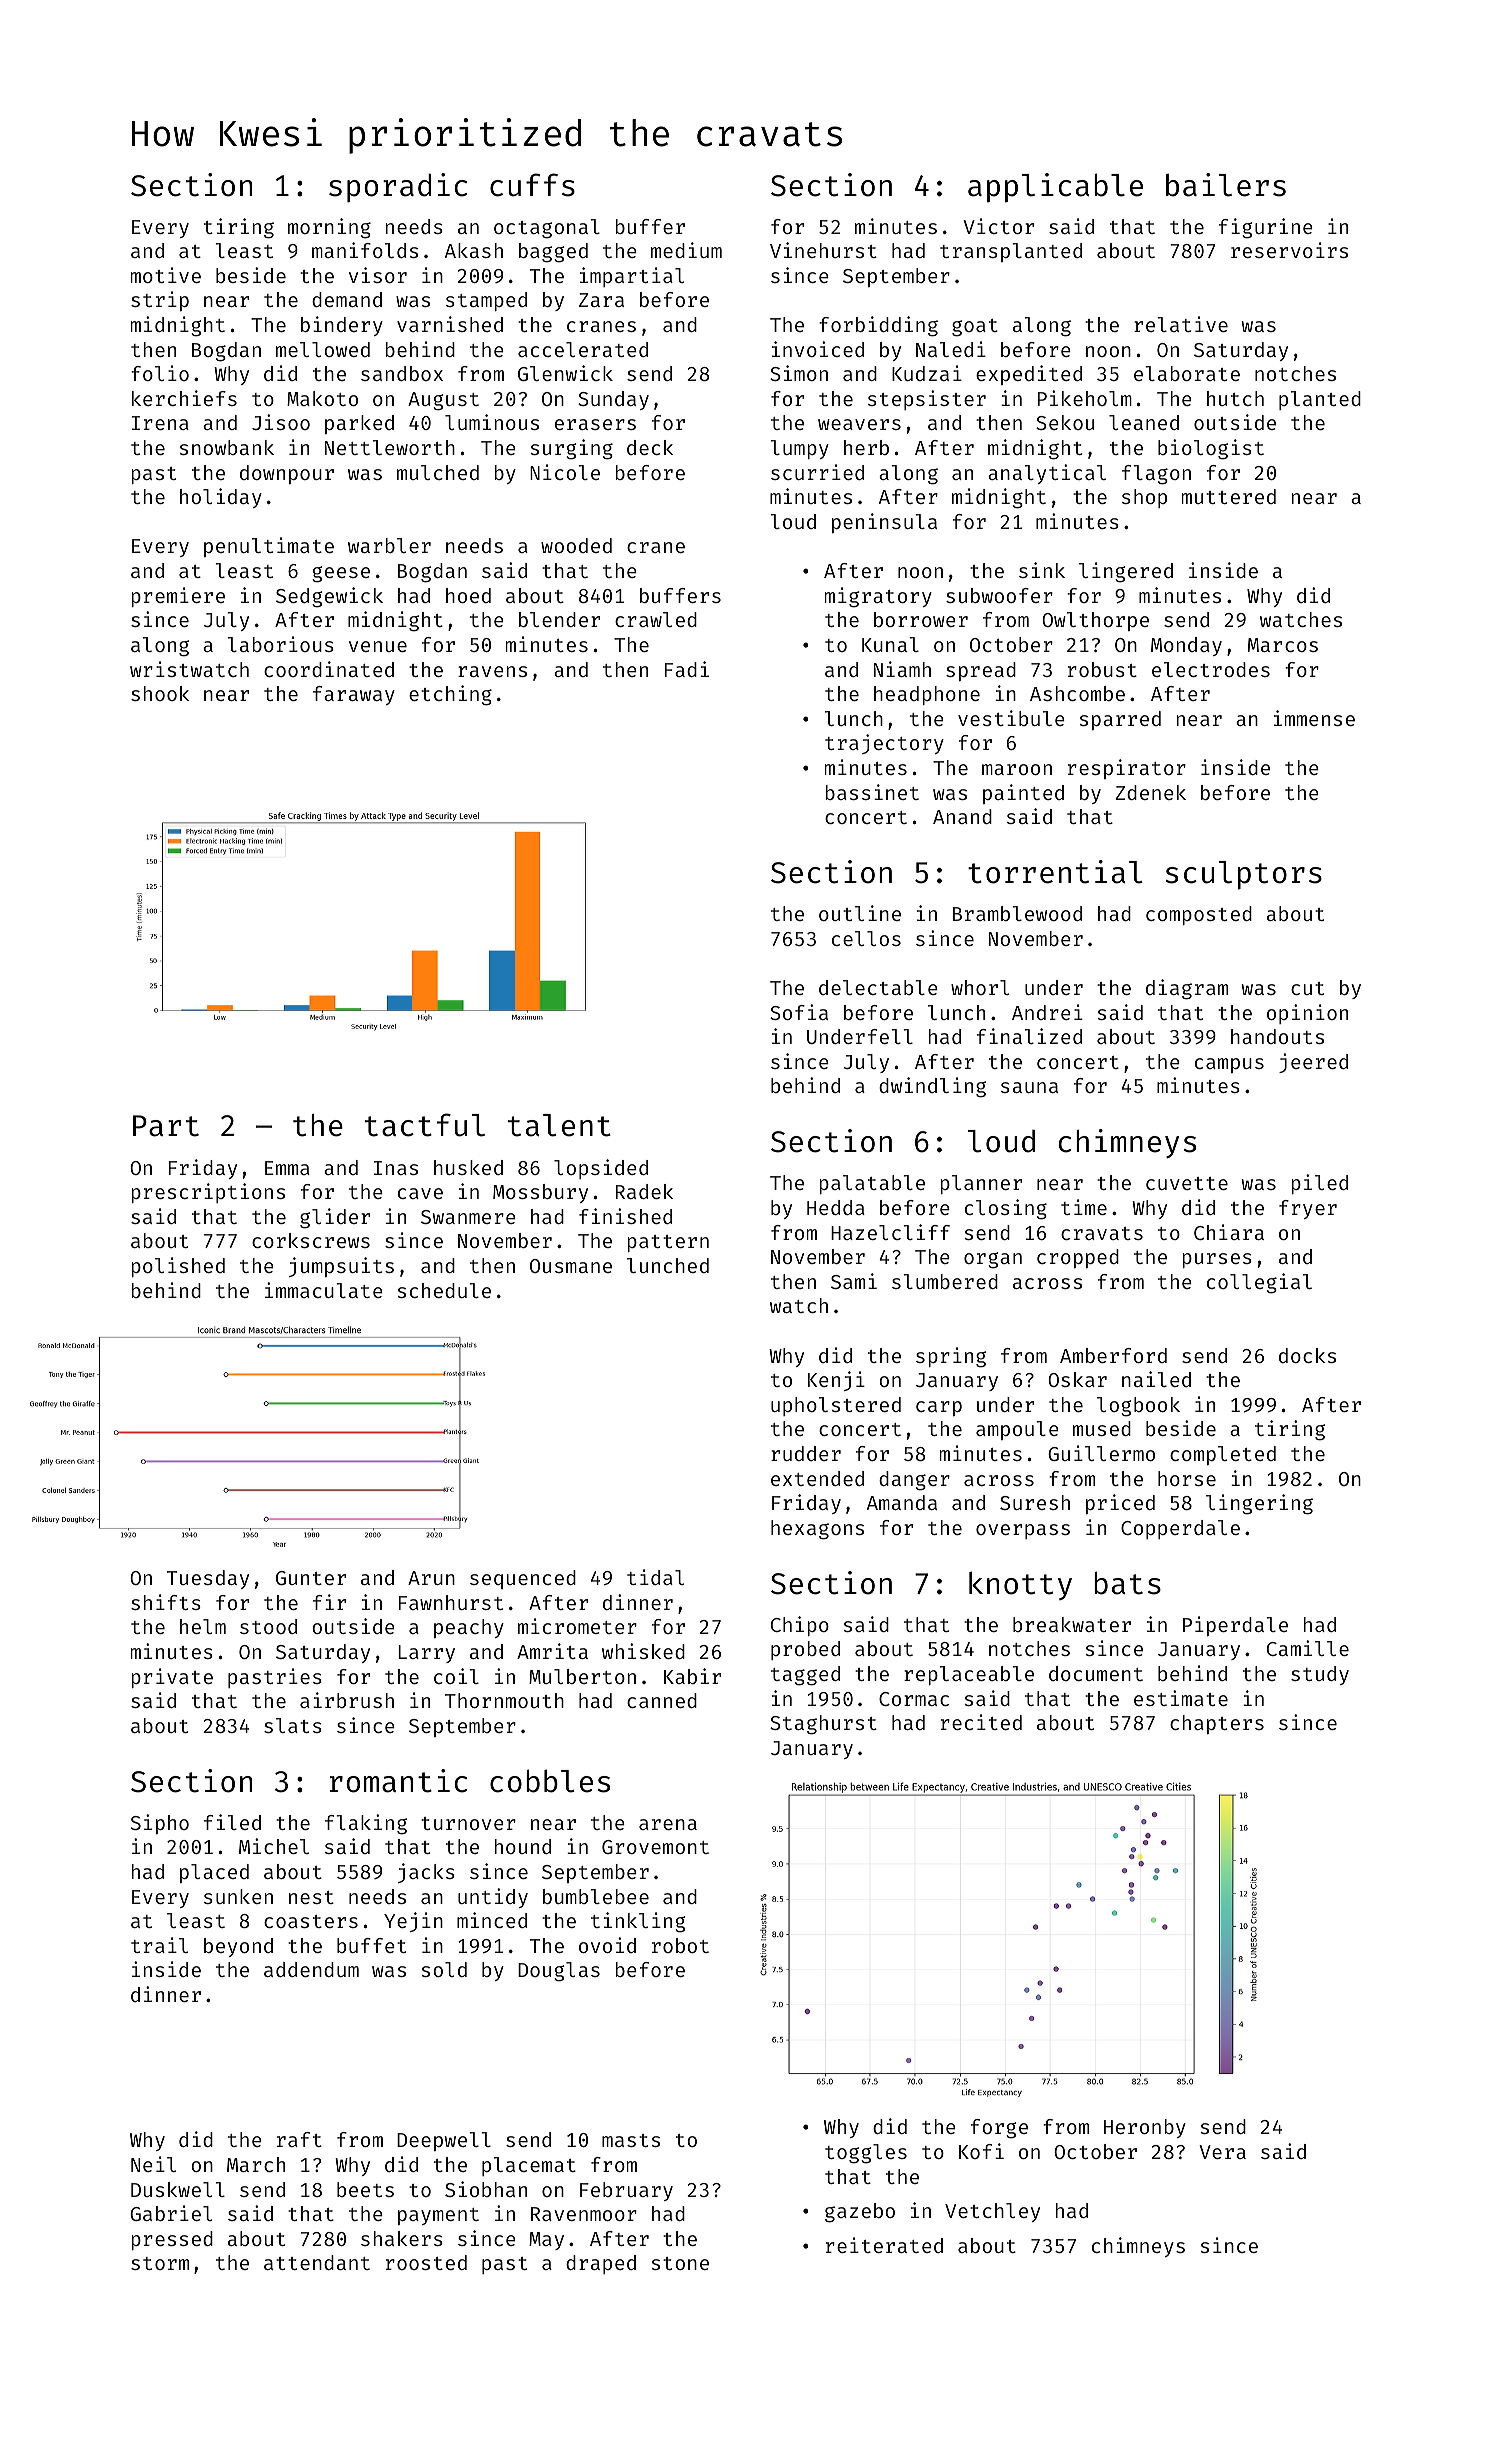  What do you see at coordinates (1222, 2152) in the image?
I see `Vera` at bounding box center [1222, 2152].
